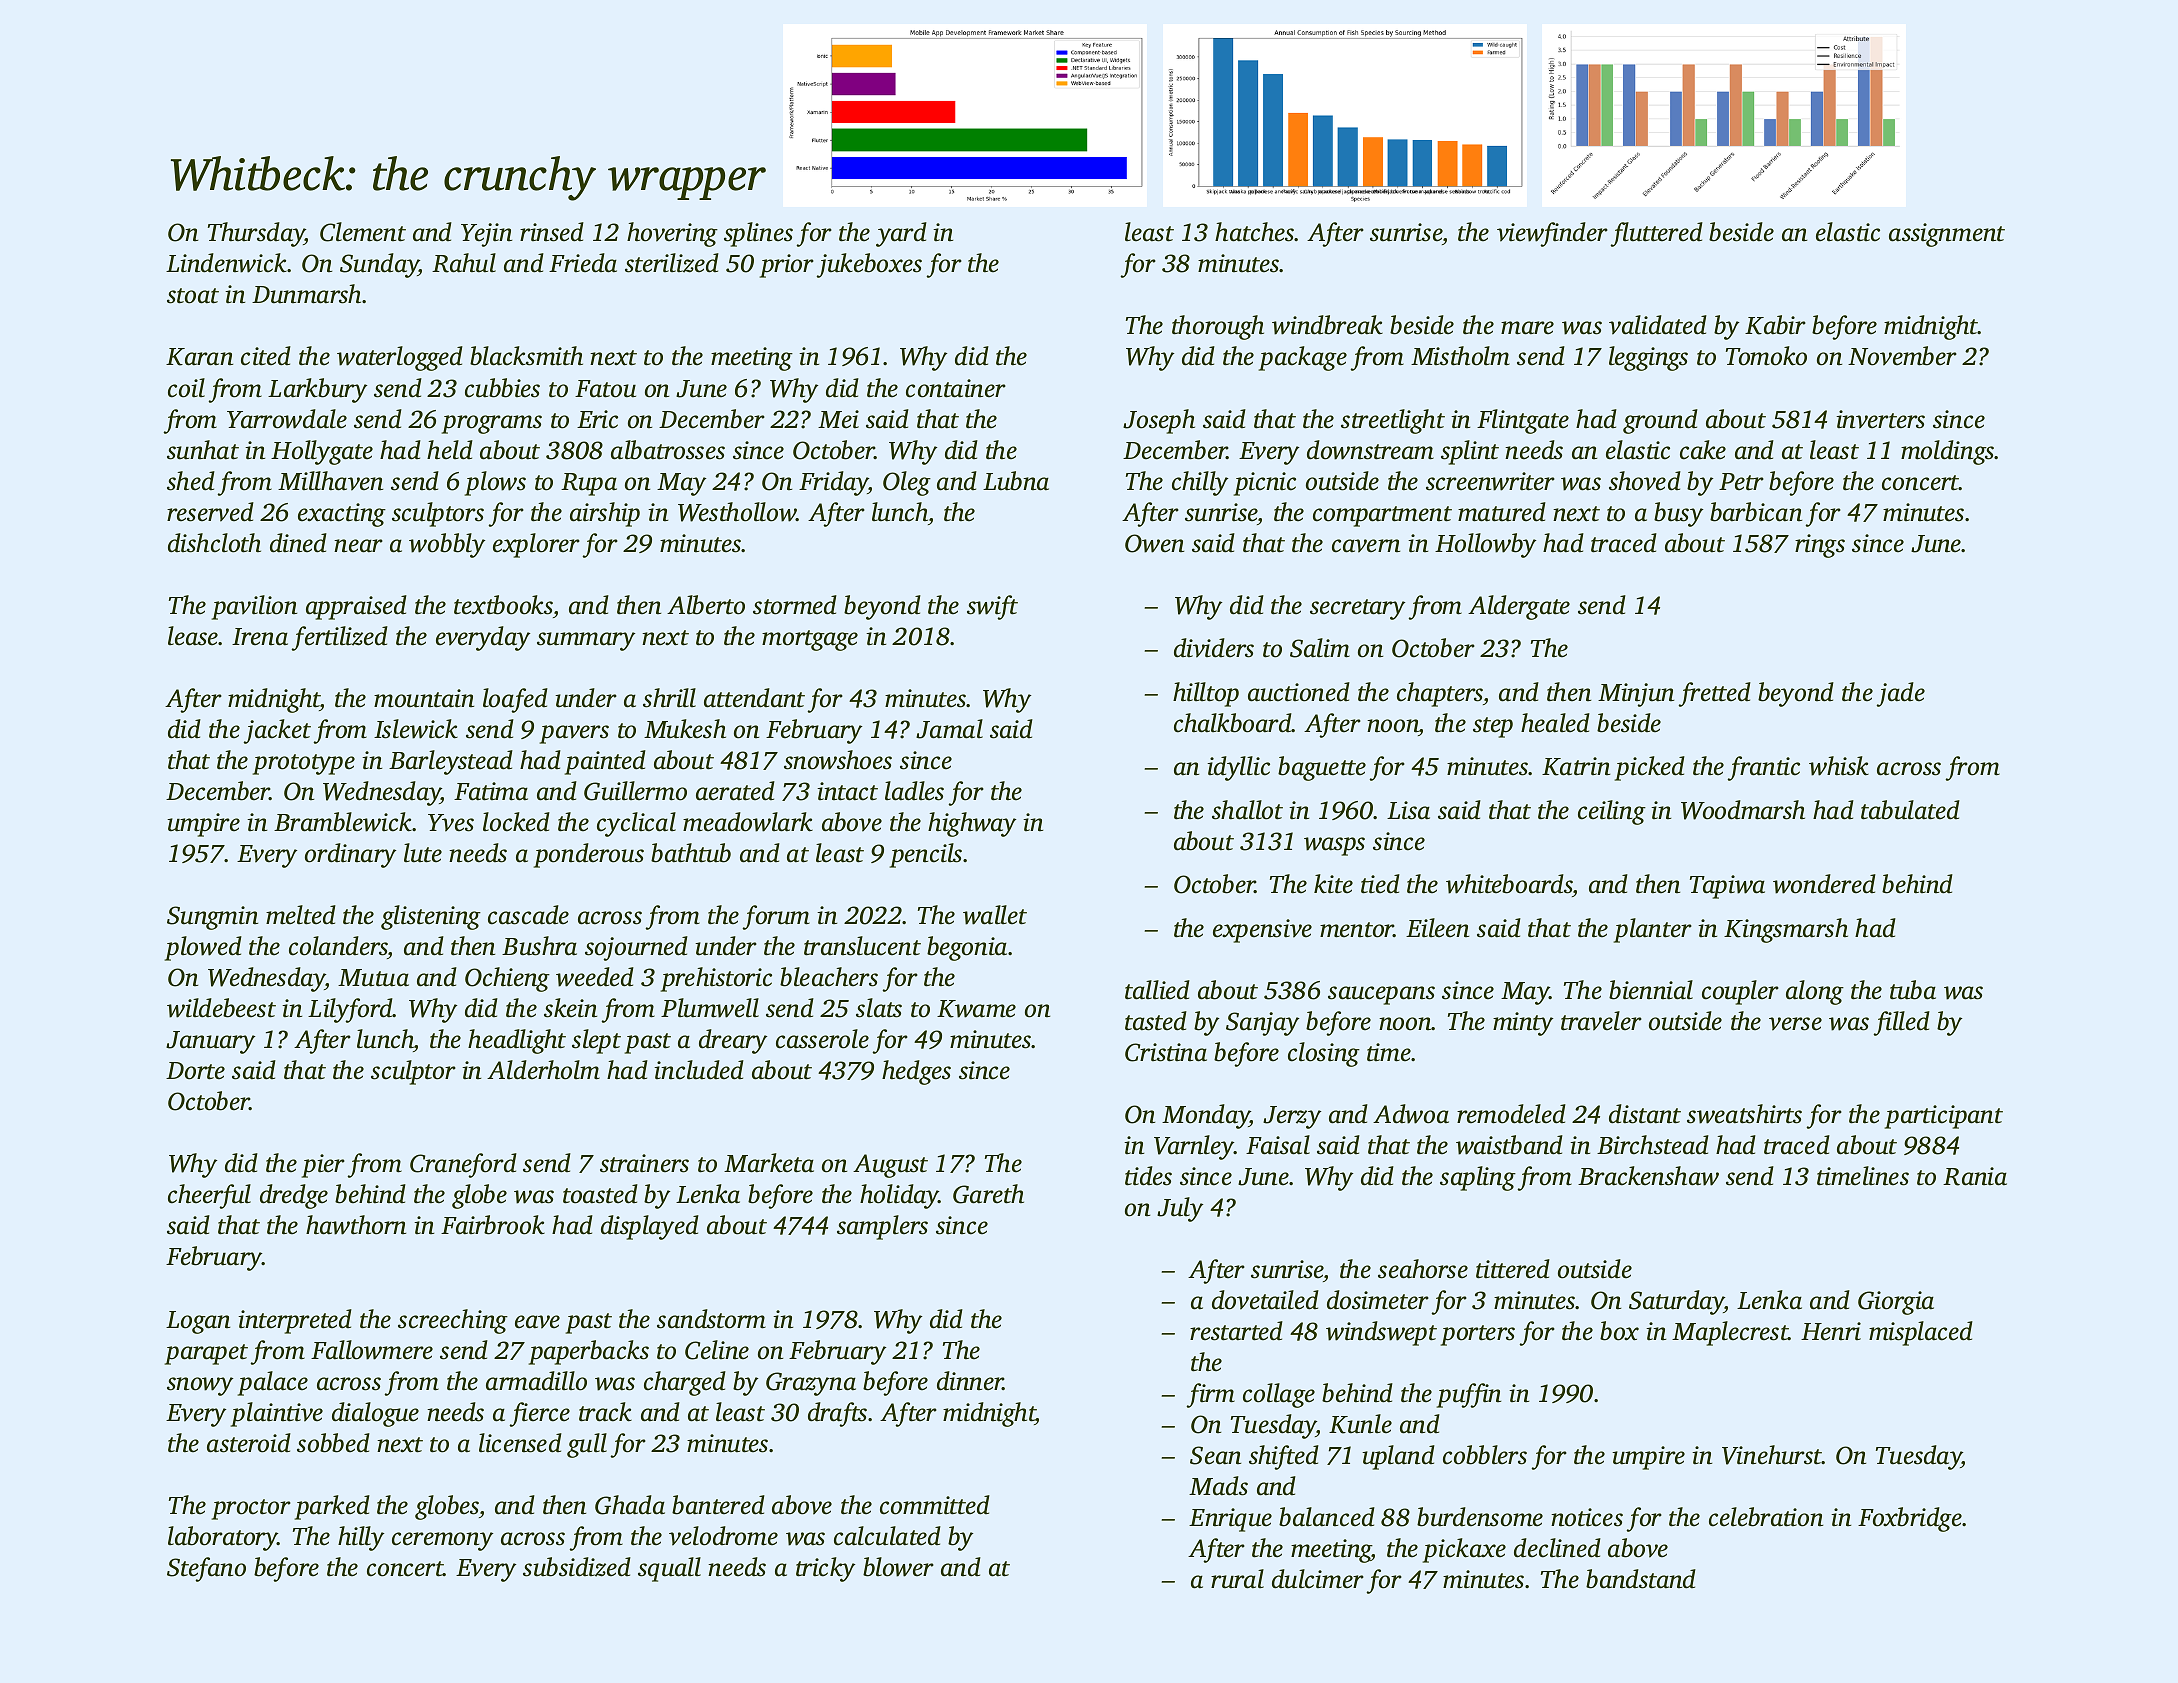 This page has width=2178, height=1683. Describe the element at coordinates (737, 512) in the page. I see `Westhollow` at that location.
